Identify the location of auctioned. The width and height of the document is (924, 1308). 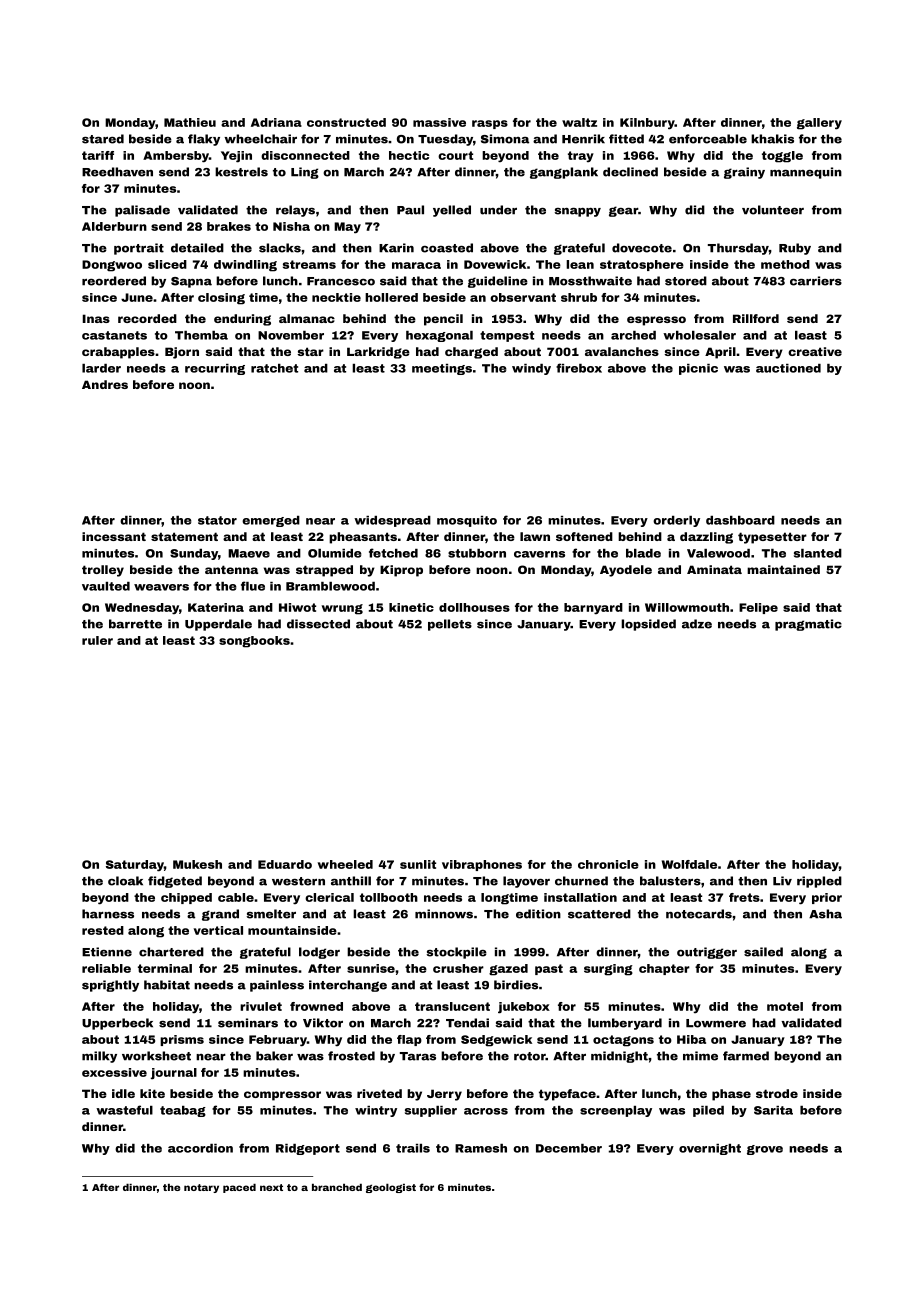
(788, 368).
